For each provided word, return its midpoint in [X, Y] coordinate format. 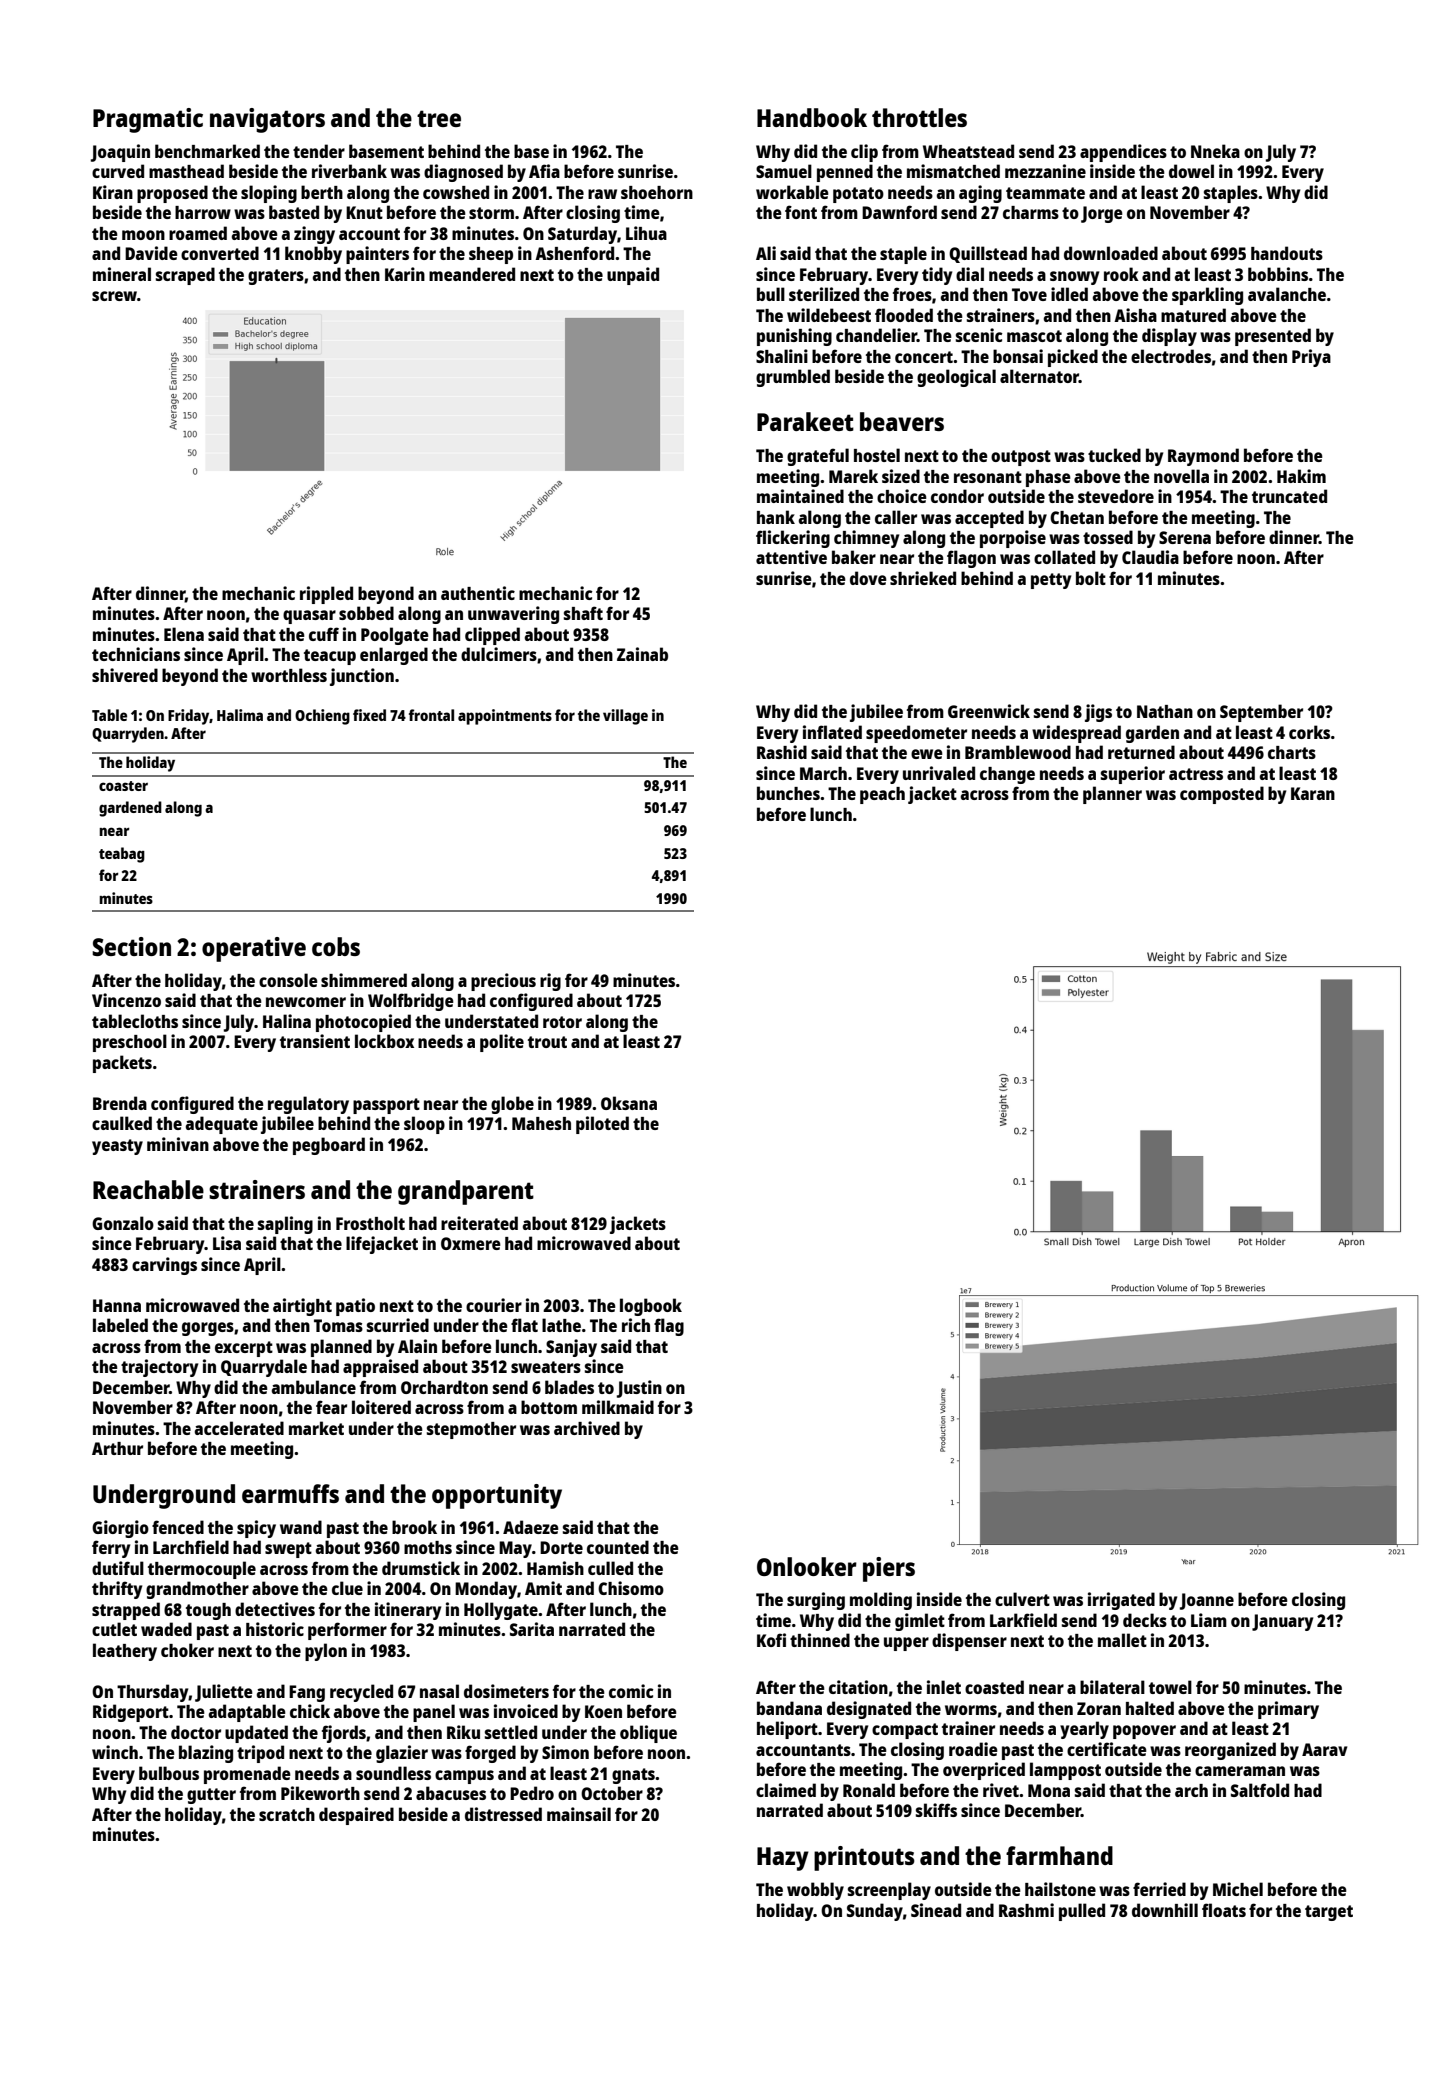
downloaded [1111, 253]
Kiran [113, 192]
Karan [1313, 793]
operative [254, 949]
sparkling [1207, 296]
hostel [877, 455]
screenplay [889, 1891]
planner [1112, 795]
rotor [562, 1022]
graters [276, 277]
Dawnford [899, 212]
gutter [211, 1796]
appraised [380, 1368]
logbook [651, 1307]
